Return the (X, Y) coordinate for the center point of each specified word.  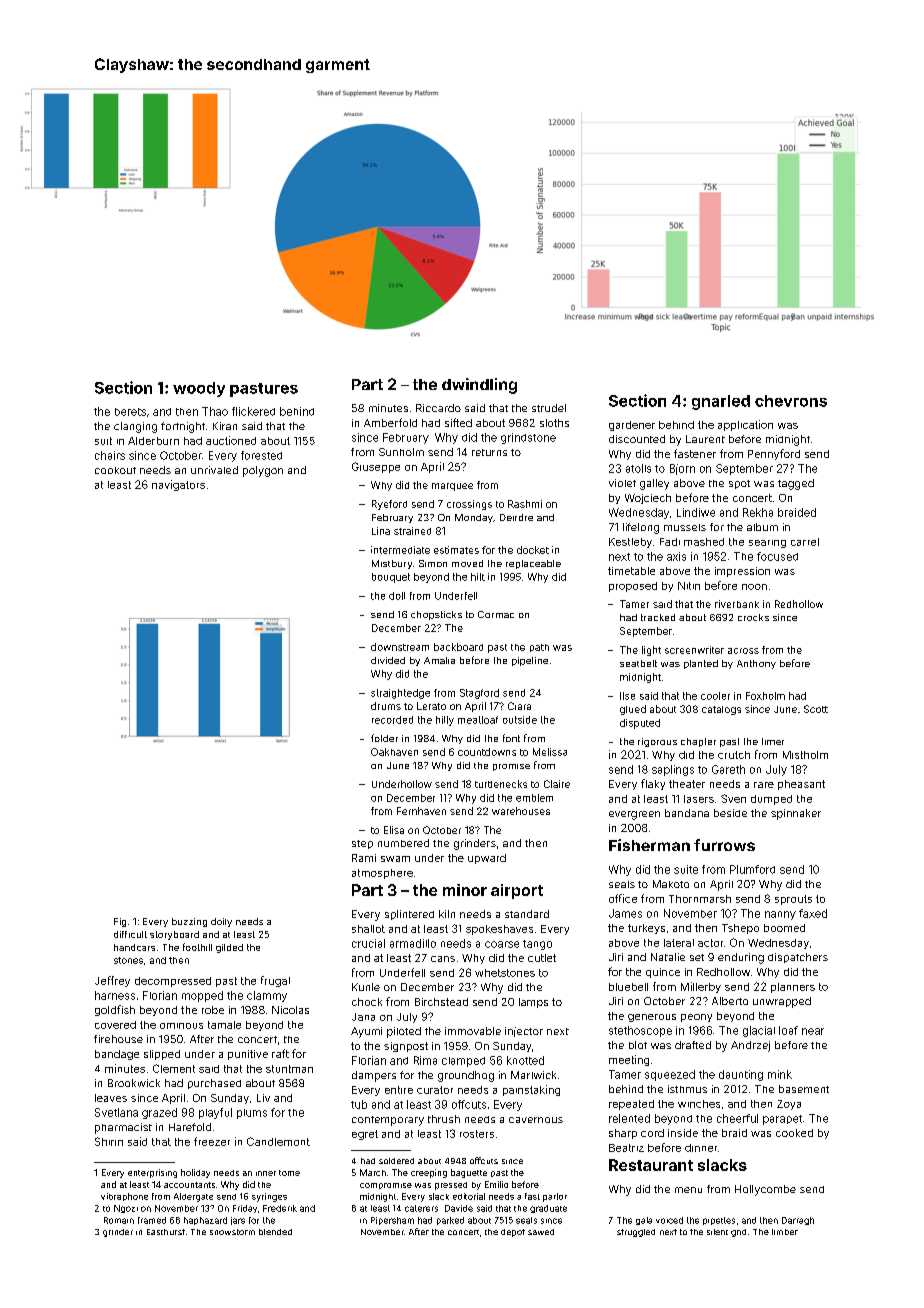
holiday (195, 1173)
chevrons (791, 401)
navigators (178, 485)
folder (384, 738)
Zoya (789, 1105)
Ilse (627, 696)
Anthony (756, 664)
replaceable (533, 564)
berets (130, 412)
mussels (685, 527)
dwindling (479, 386)
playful (215, 1113)
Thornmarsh (700, 899)
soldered (396, 1161)
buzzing (189, 922)
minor (465, 890)
